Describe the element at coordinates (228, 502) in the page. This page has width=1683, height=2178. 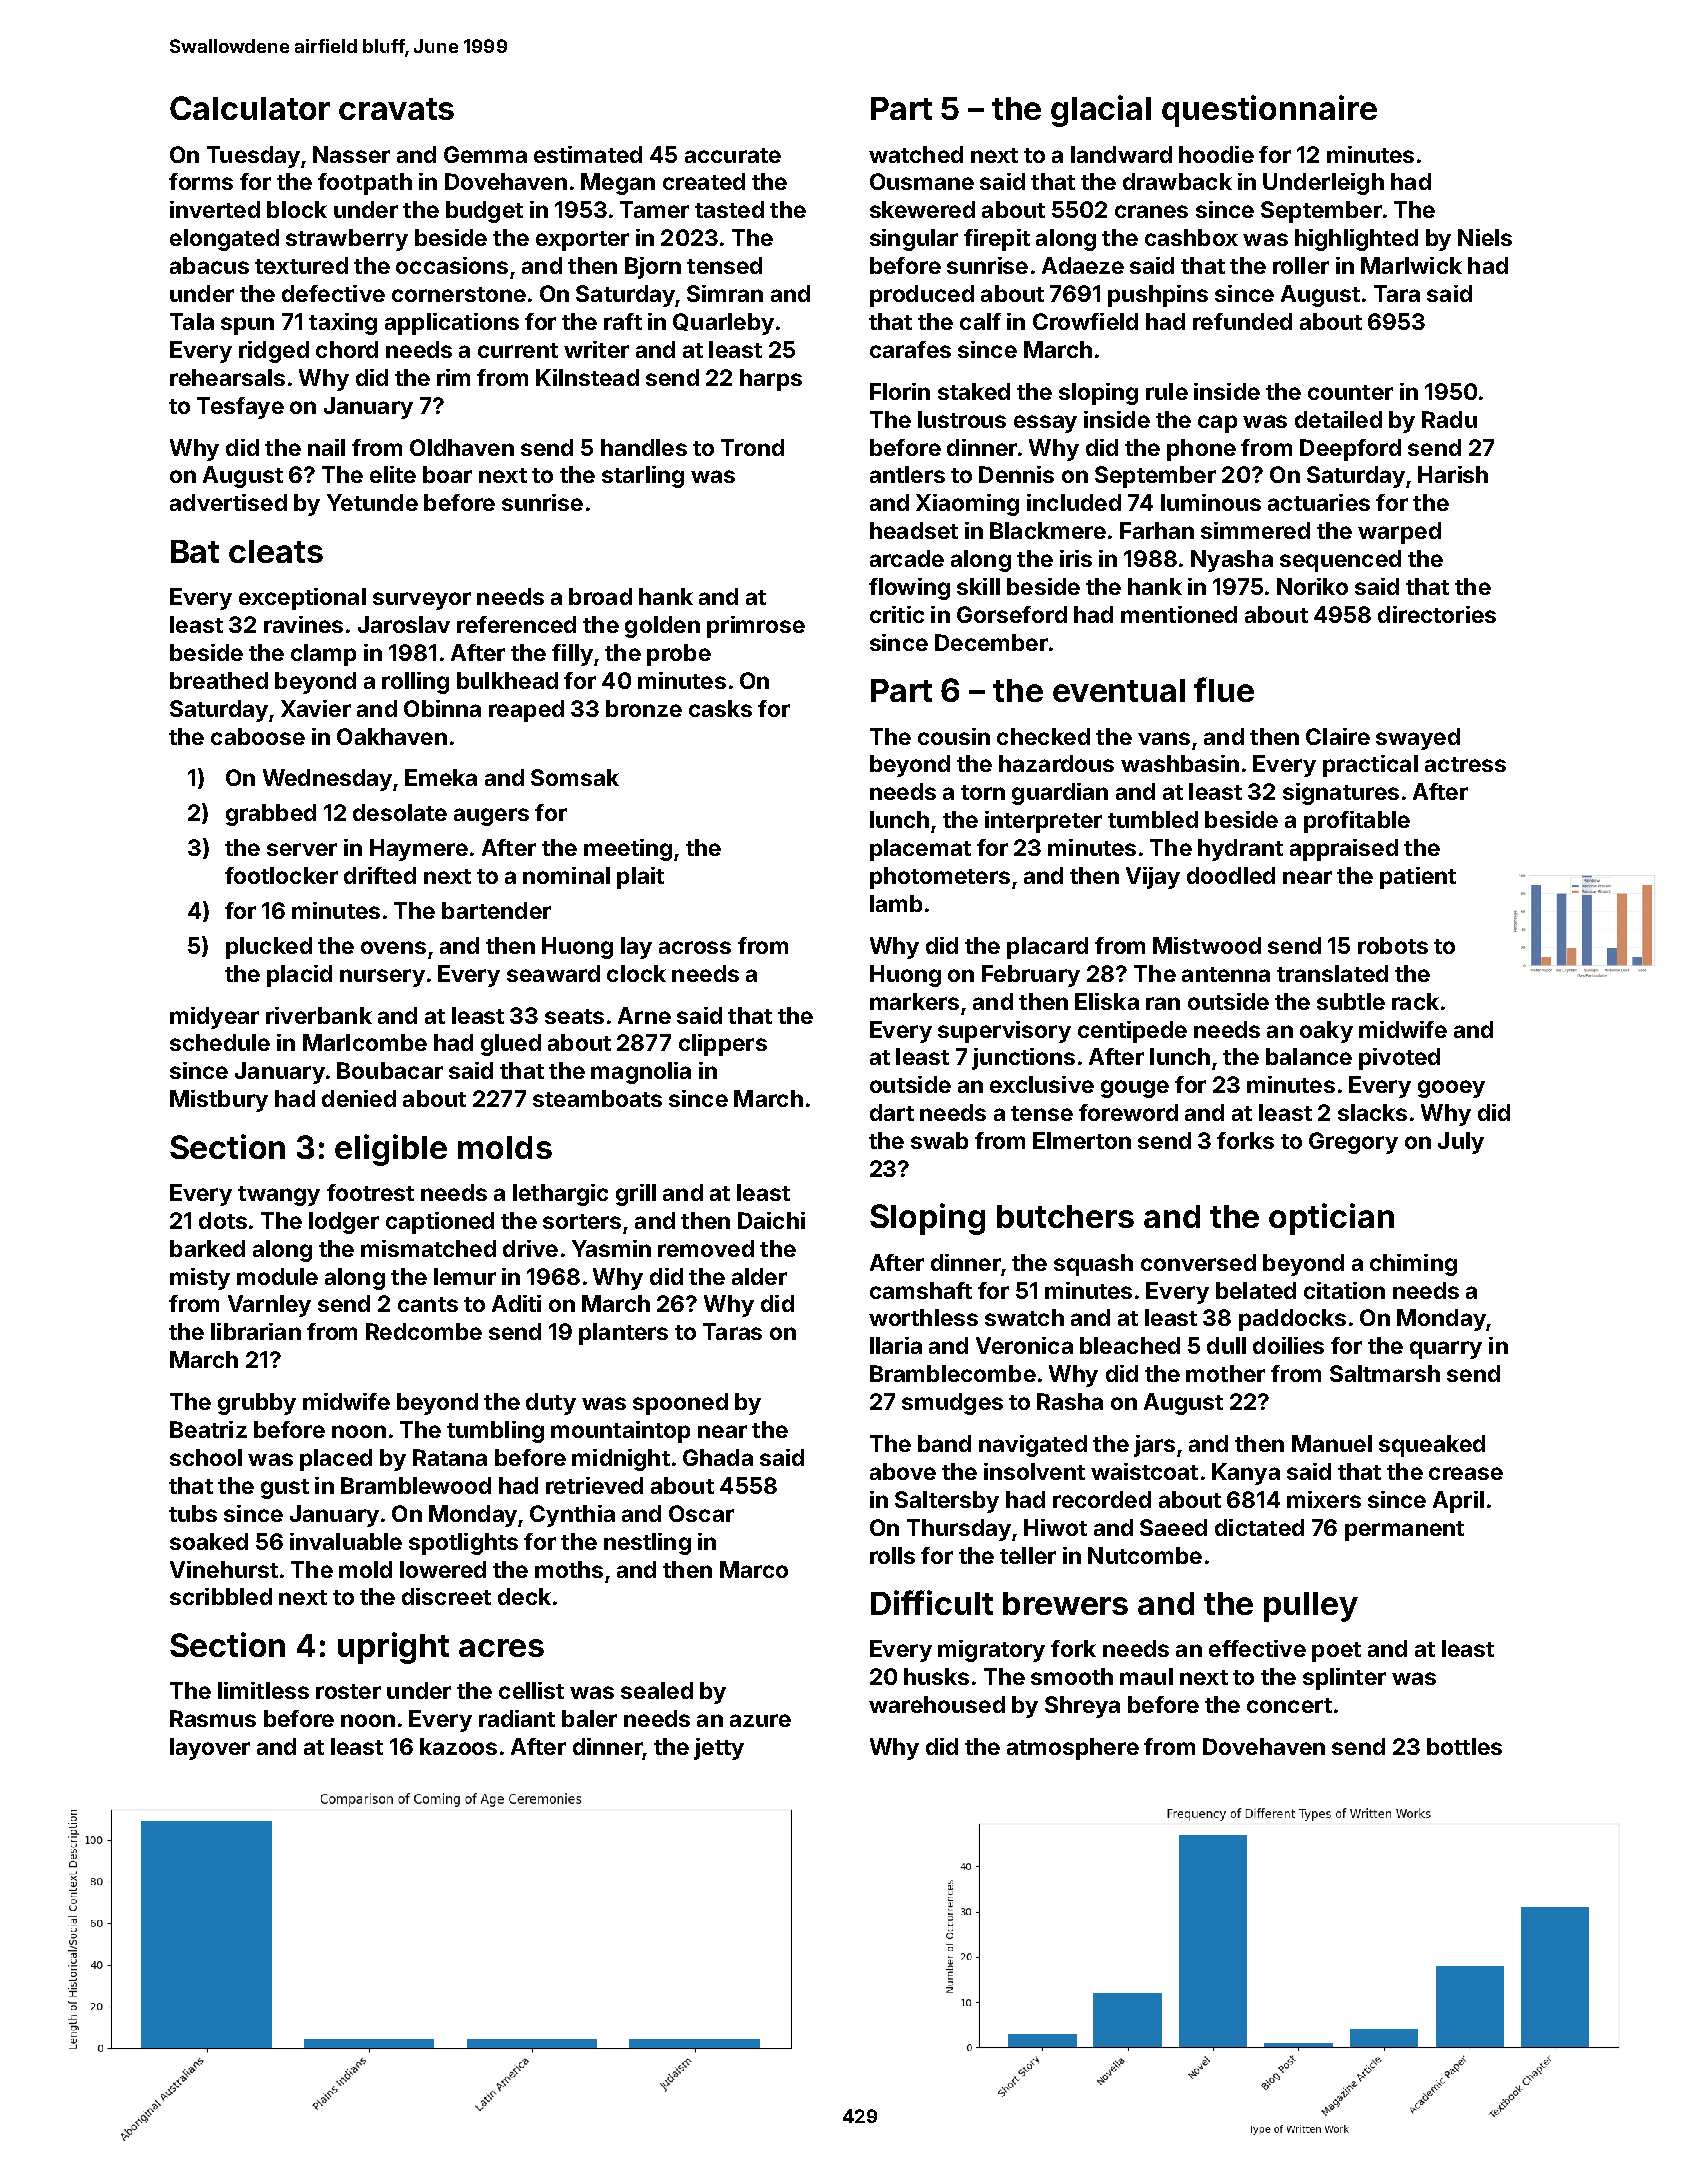
I see `advertised` at that location.
